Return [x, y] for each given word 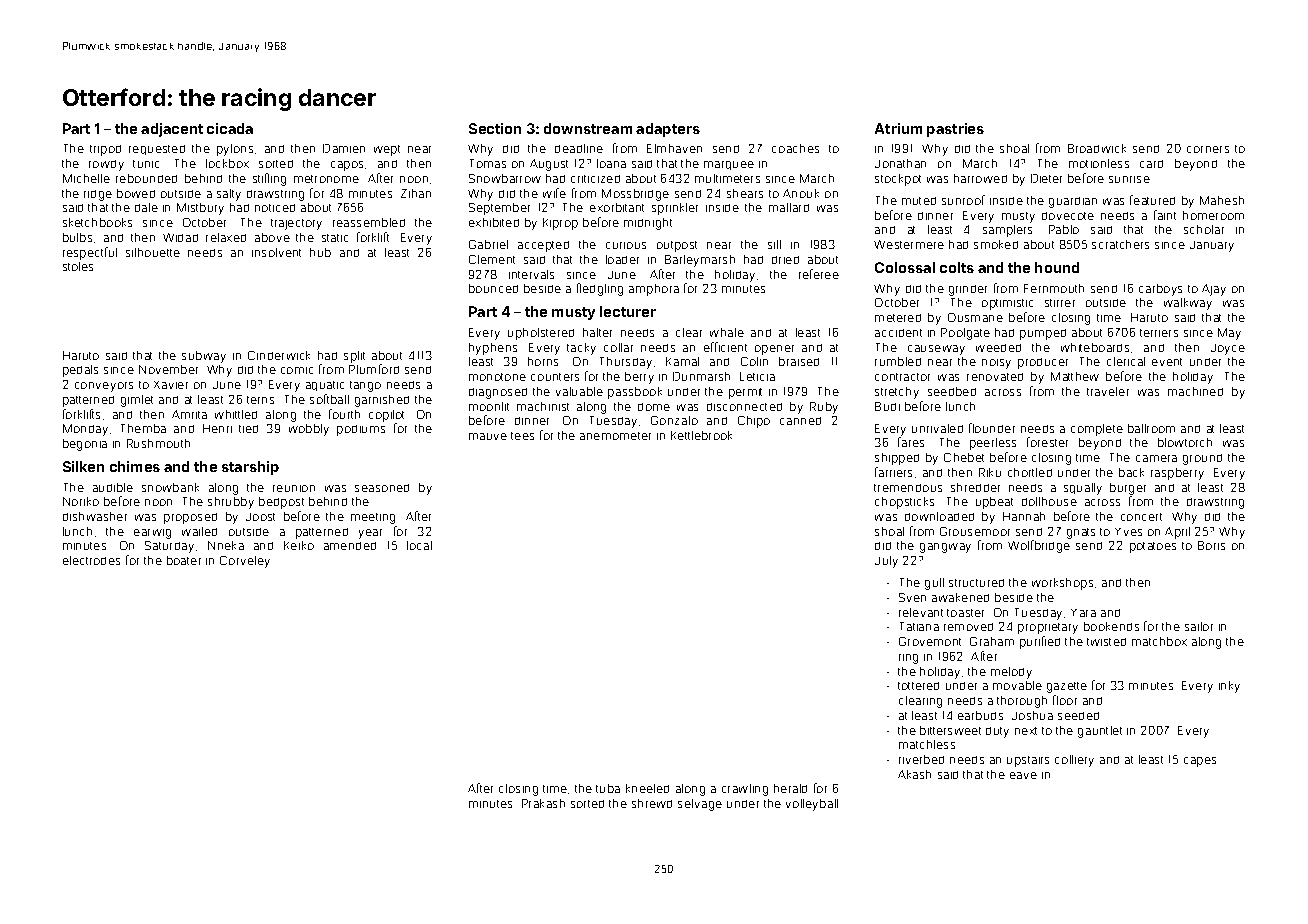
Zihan [416, 193]
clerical [1126, 361]
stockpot [898, 180]
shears [745, 193]
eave [1023, 775]
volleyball [812, 805]
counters [555, 377]
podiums [361, 430]
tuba [608, 788]
